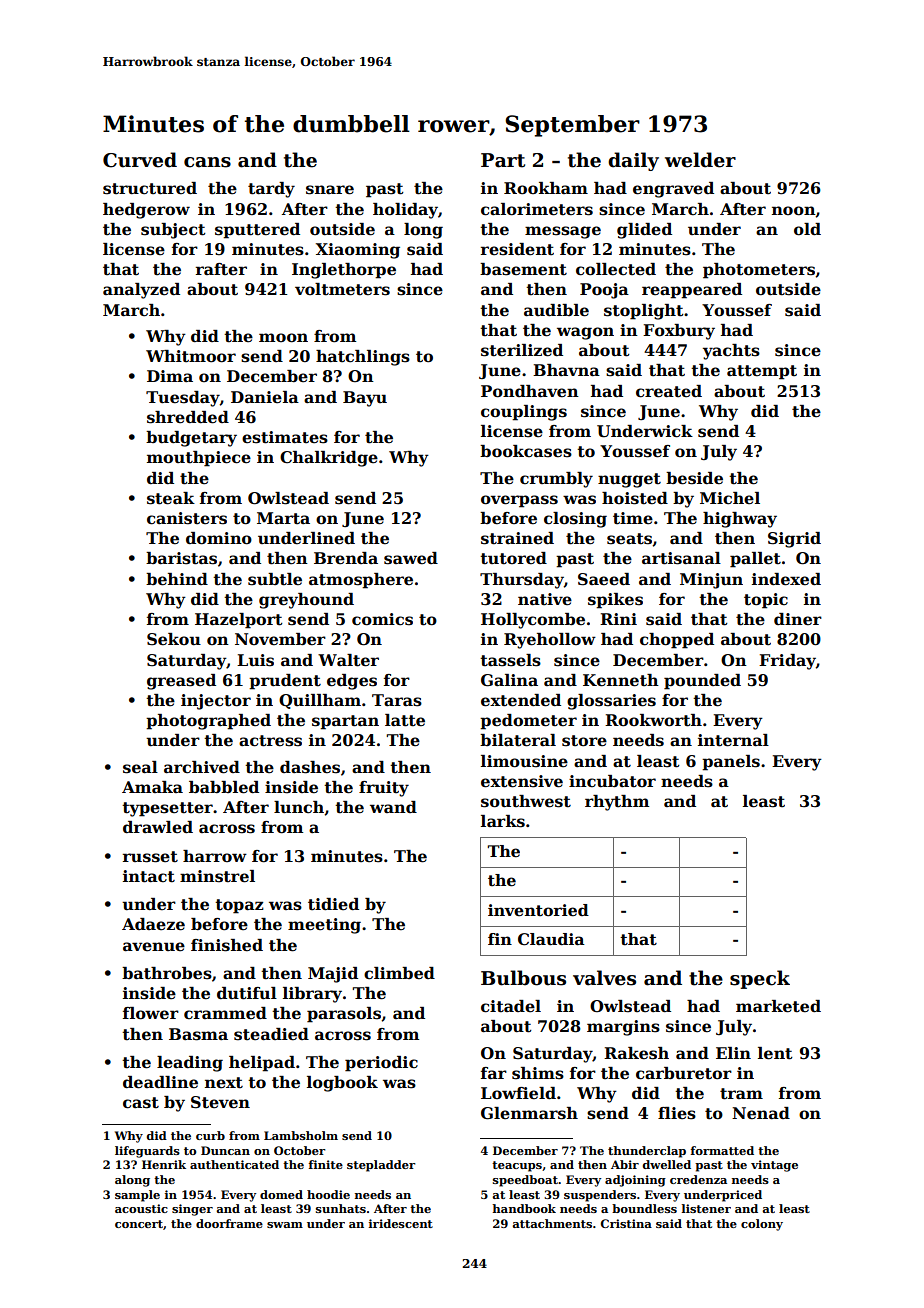 This screenshot has width=924, height=1308. I want to click on colony, so click(762, 1225).
